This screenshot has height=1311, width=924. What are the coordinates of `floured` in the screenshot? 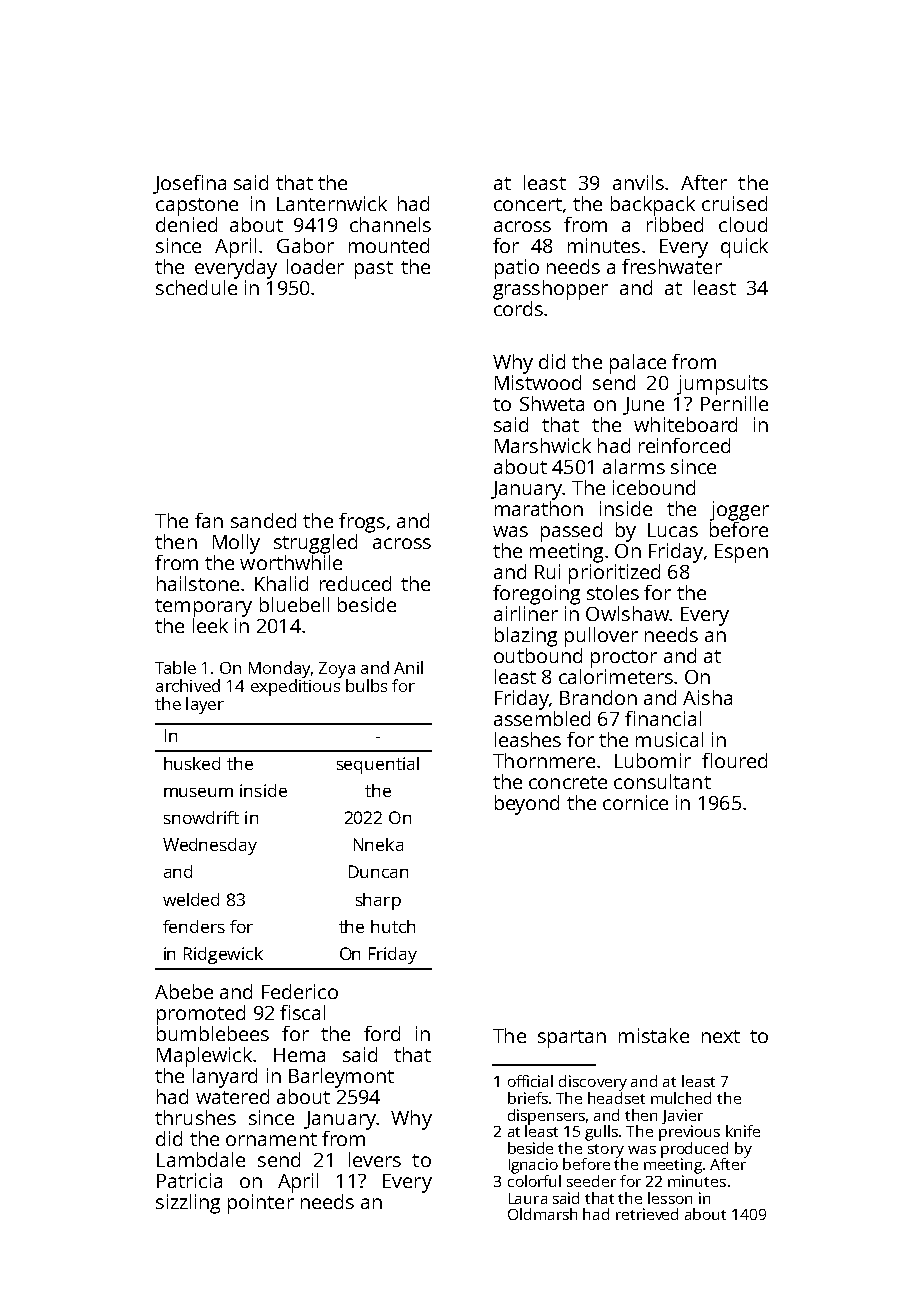 It's located at (734, 760).
